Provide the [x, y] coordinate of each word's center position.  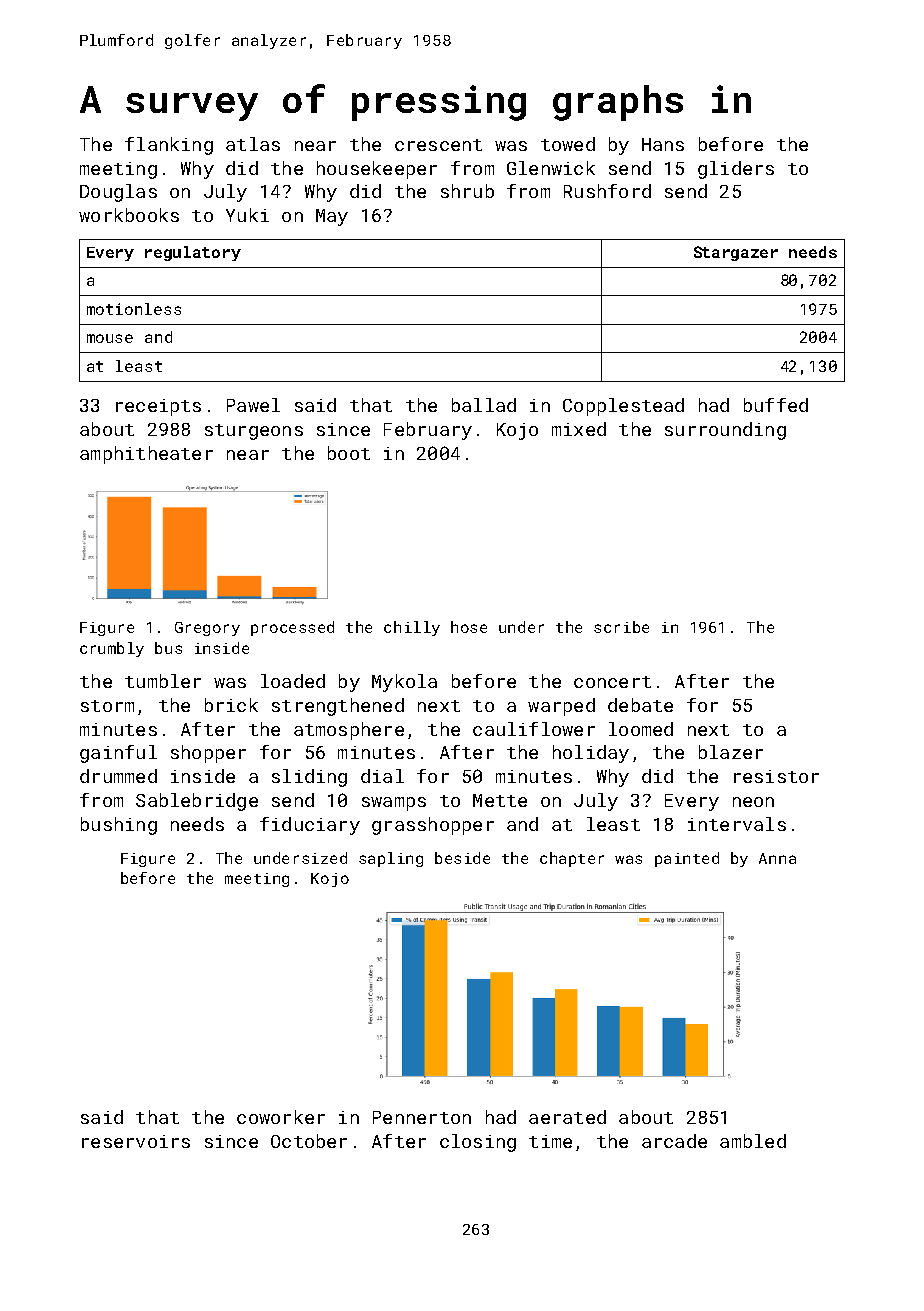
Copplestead [623, 407]
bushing [119, 826]
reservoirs [136, 1141]
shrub [467, 191]
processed [292, 628]
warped [561, 707]
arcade [674, 1141]
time [550, 1141]
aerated [567, 1117]
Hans [663, 144]
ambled [753, 1141]
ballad [484, 405]
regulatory [193, 253]
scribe [621, 627]
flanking [169, 146]
